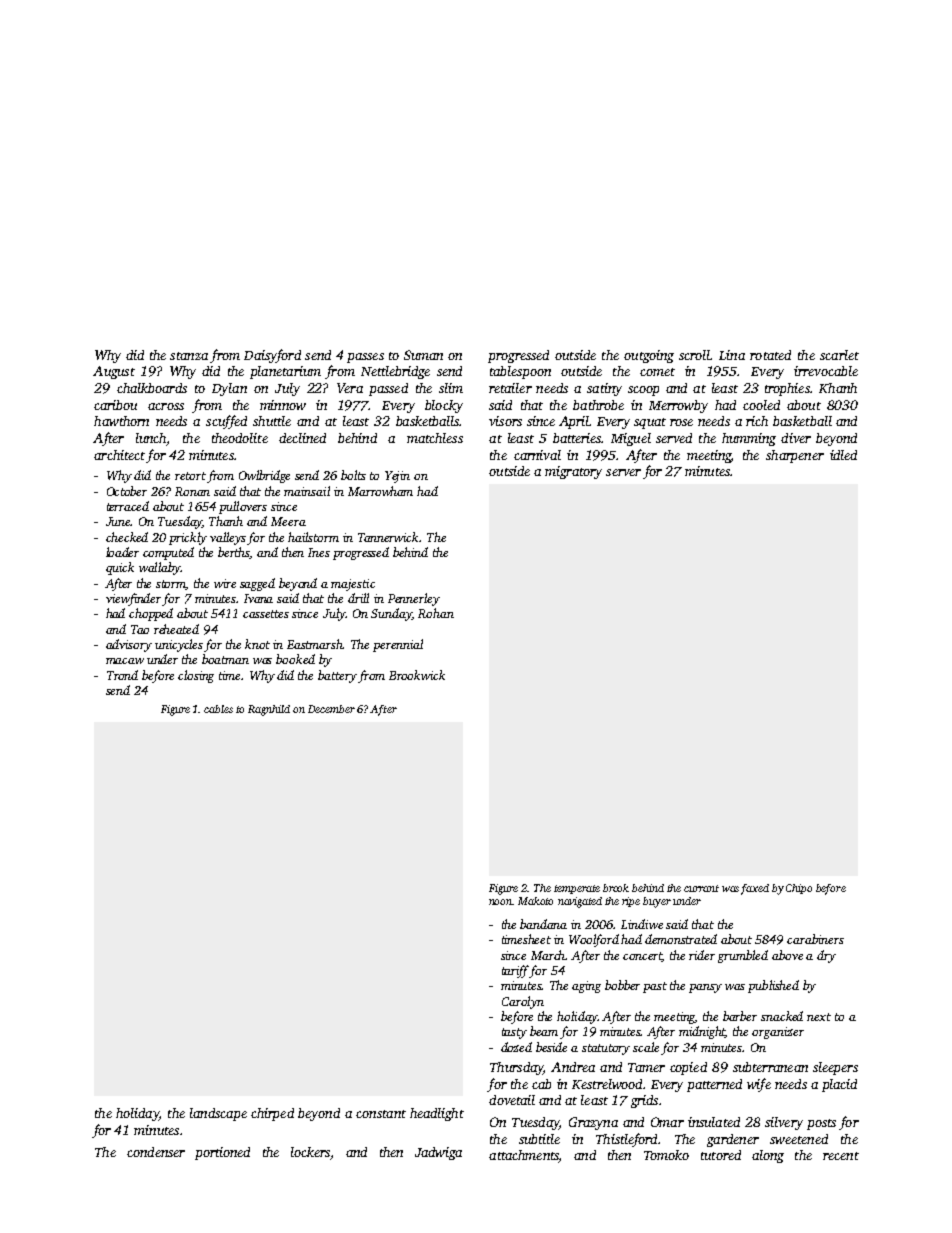  I want to click on Chipo, so click(799, 889).
